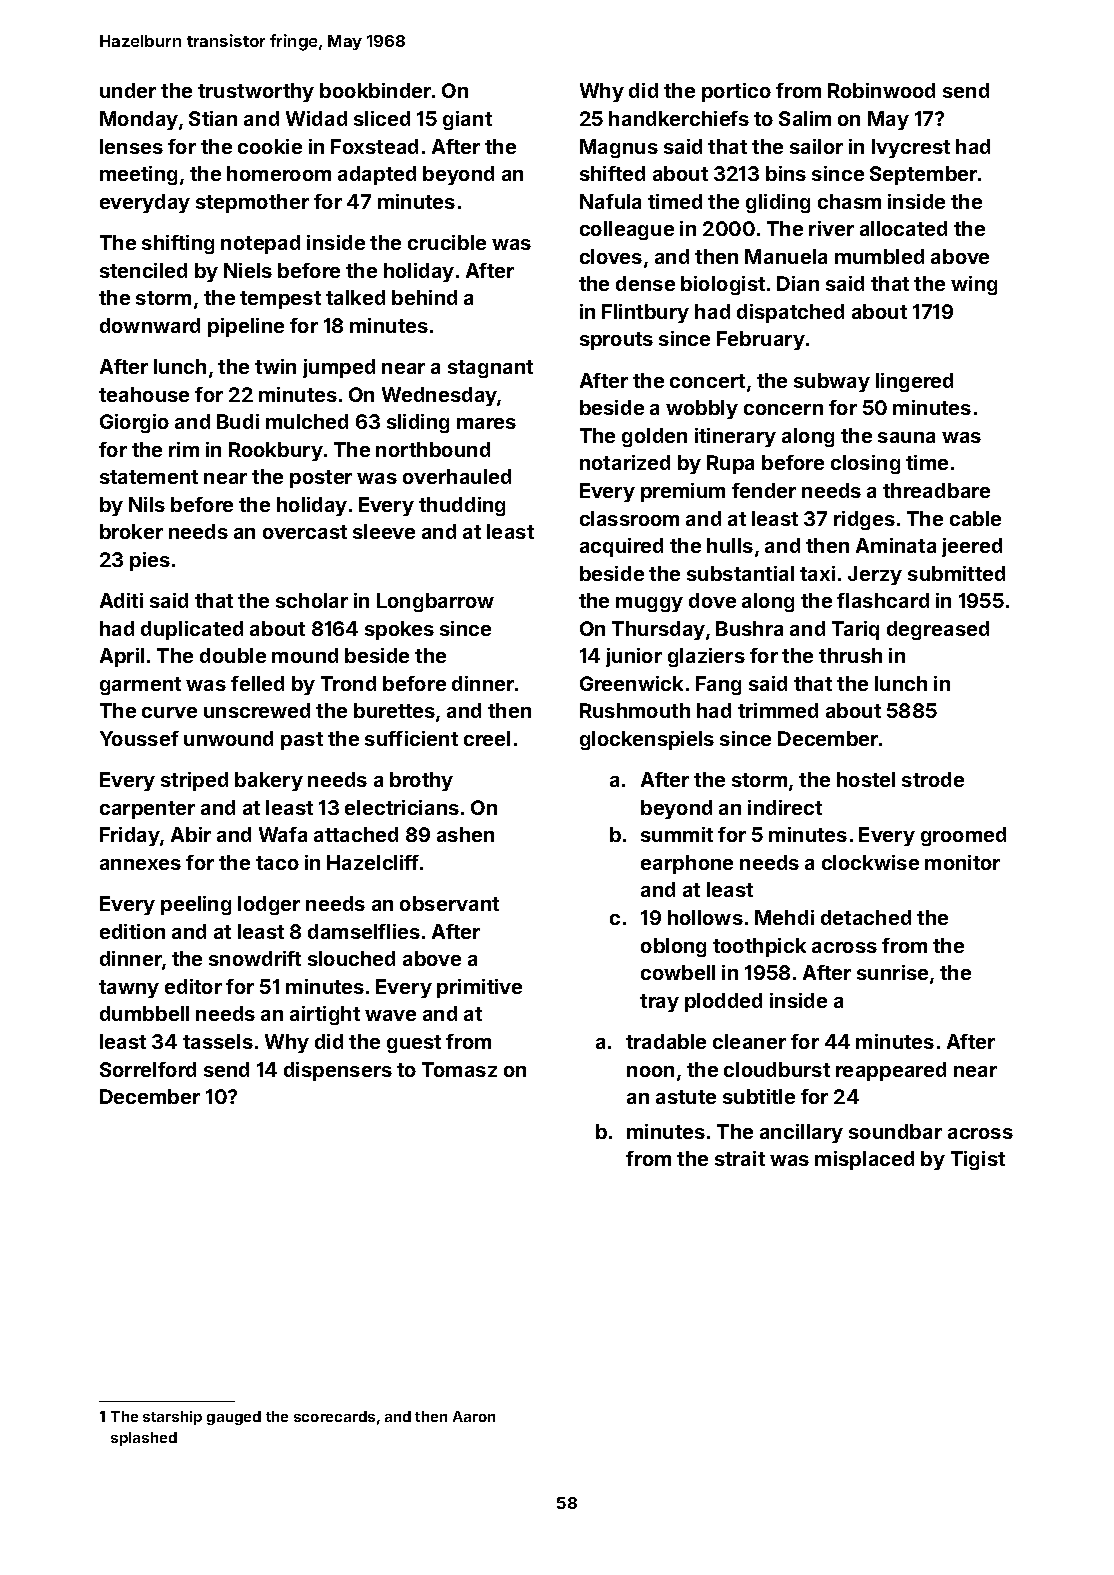 This document has height=1575, width=1114. I want to click on portico, so click(736, 92).
